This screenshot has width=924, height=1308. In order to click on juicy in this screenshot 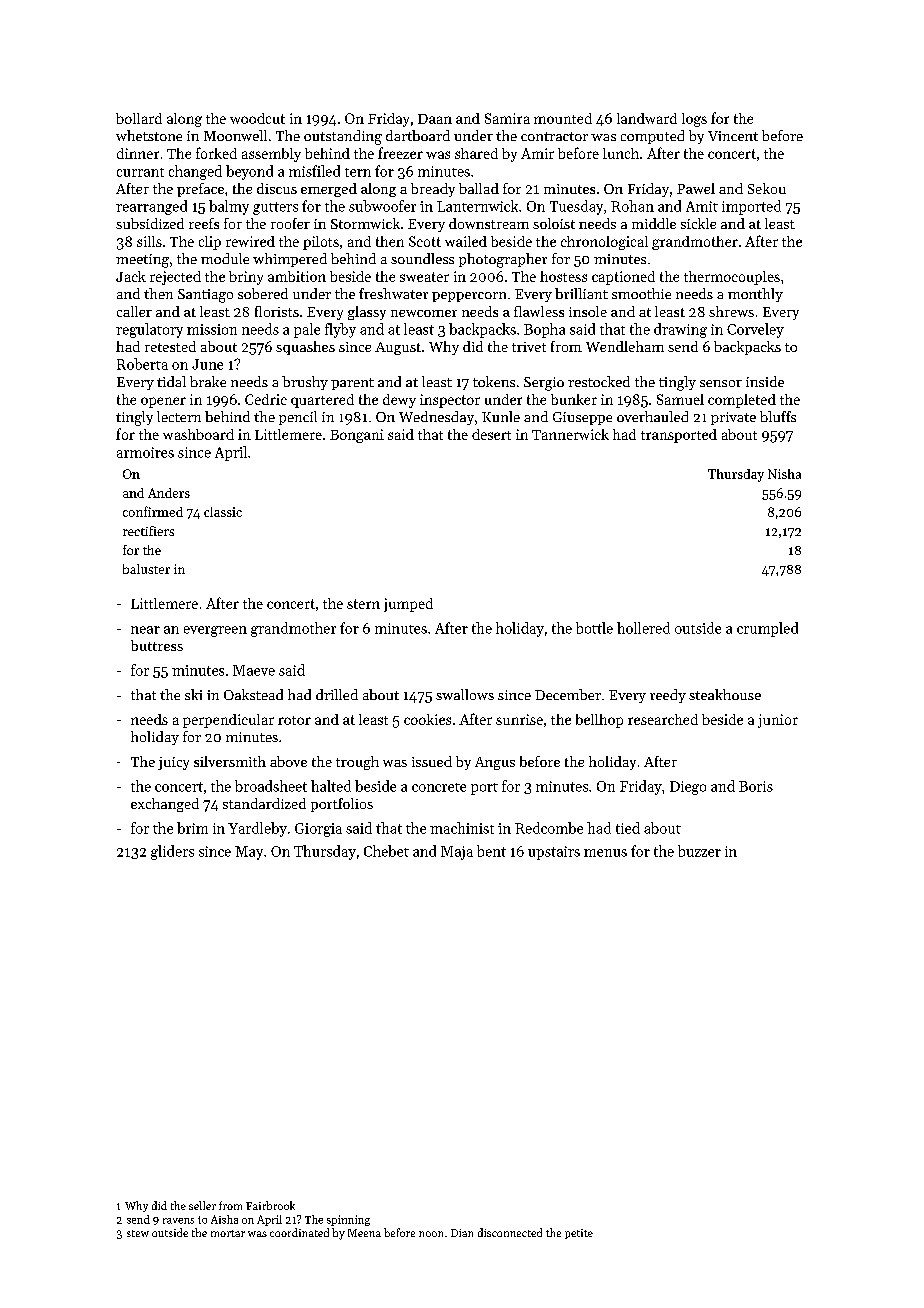, I will do `click(173, 763)`.
